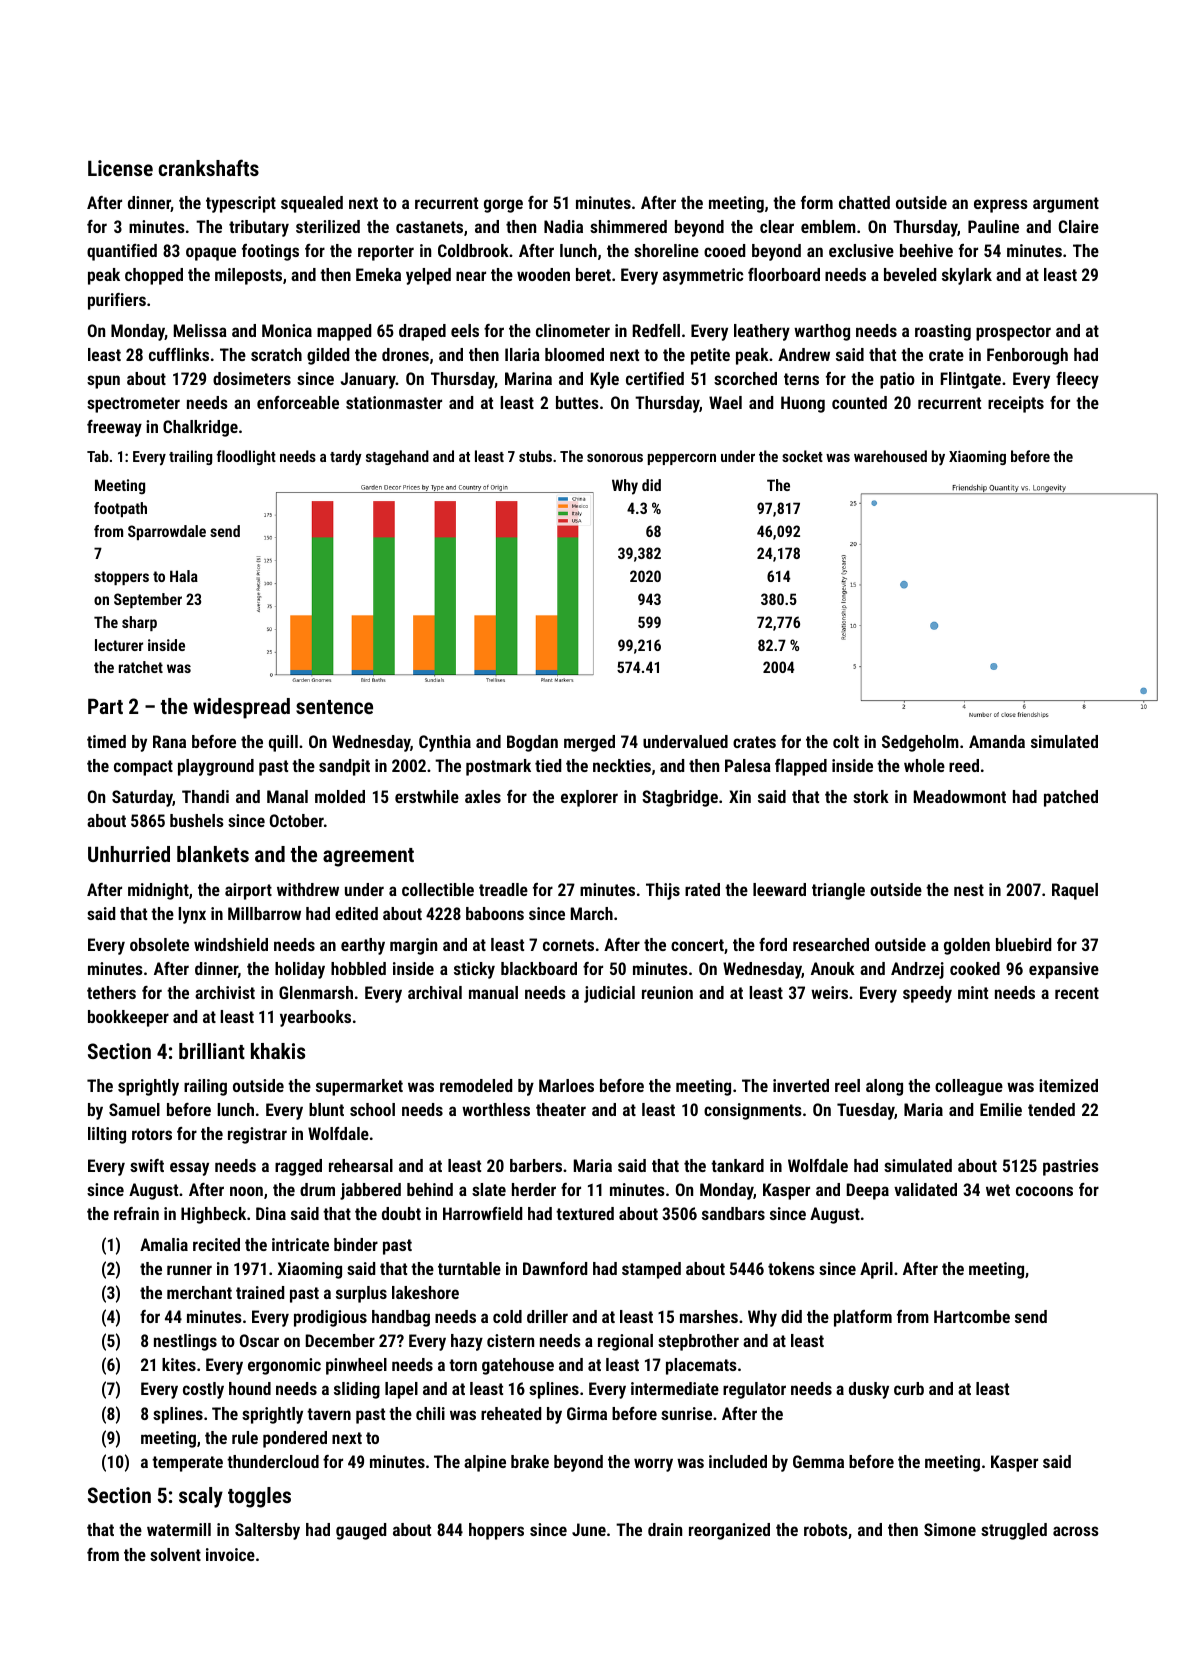 Image resolution: width=1186 pixels, height=1678 pixels. I want to click on chatted, so click(864, 202).
